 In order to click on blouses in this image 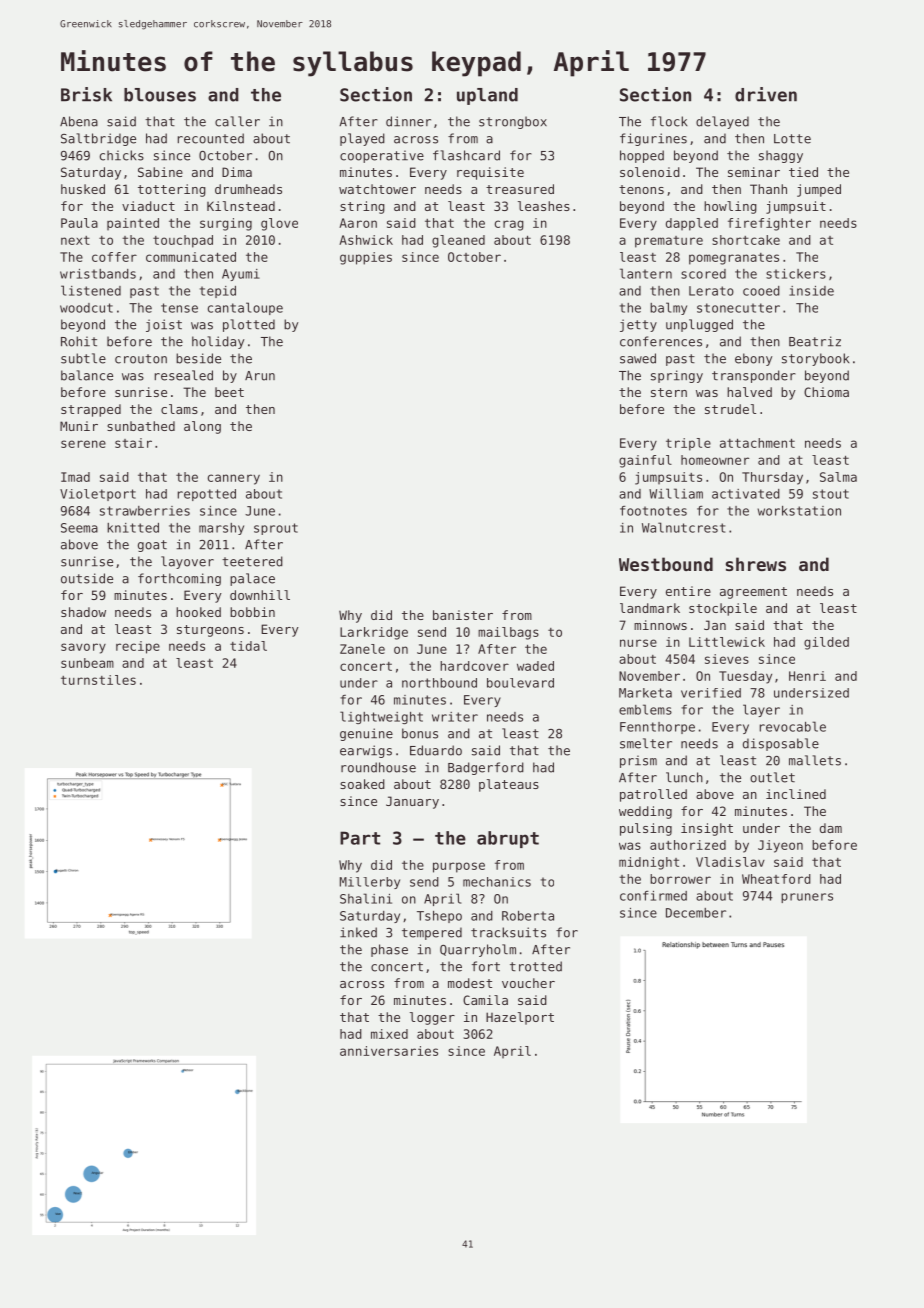, I will do `click(160, 95)`.
